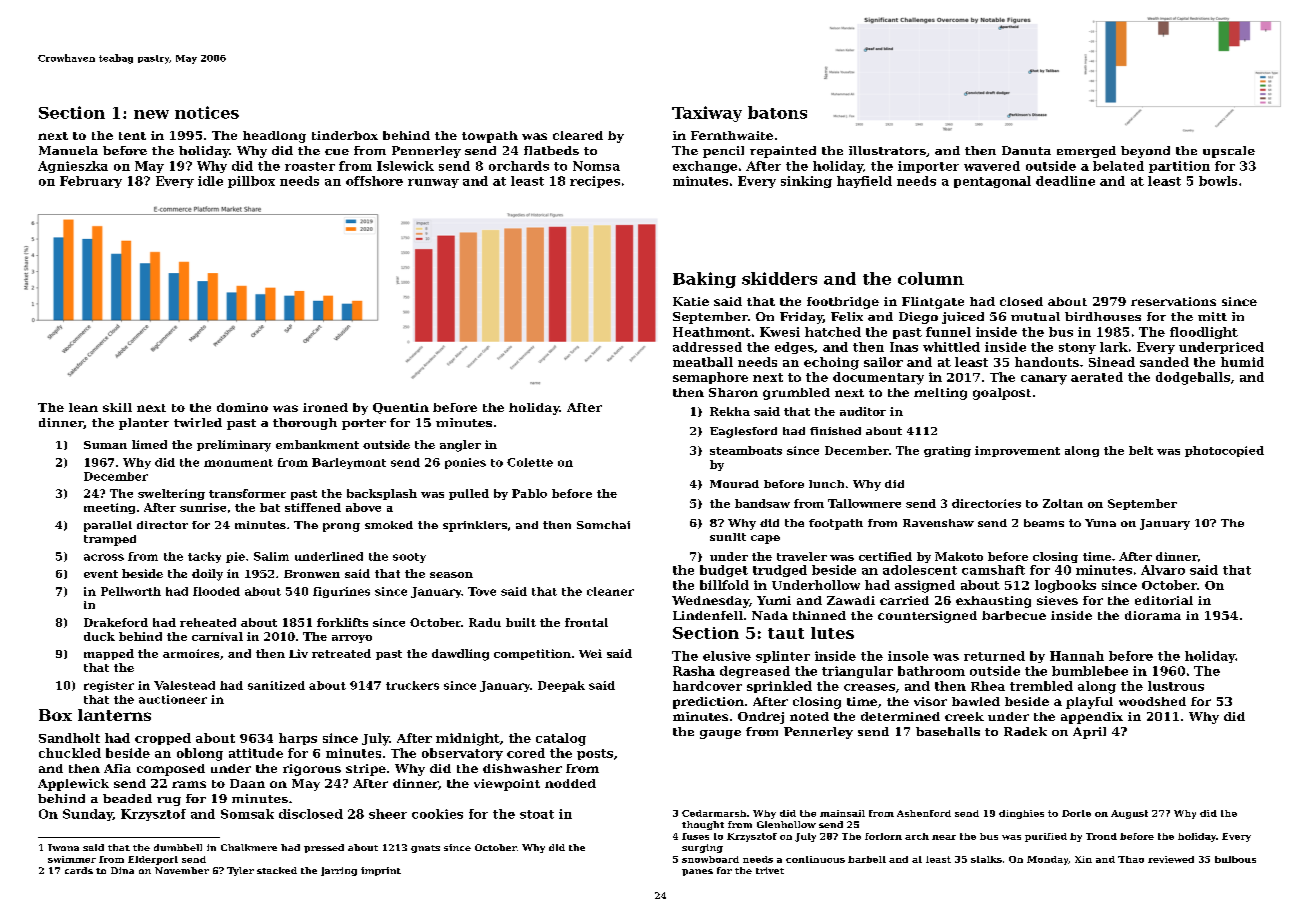  Describe the element at coordinates (73, 167) in the screenshot. I see `Agnieszka` at that location.
